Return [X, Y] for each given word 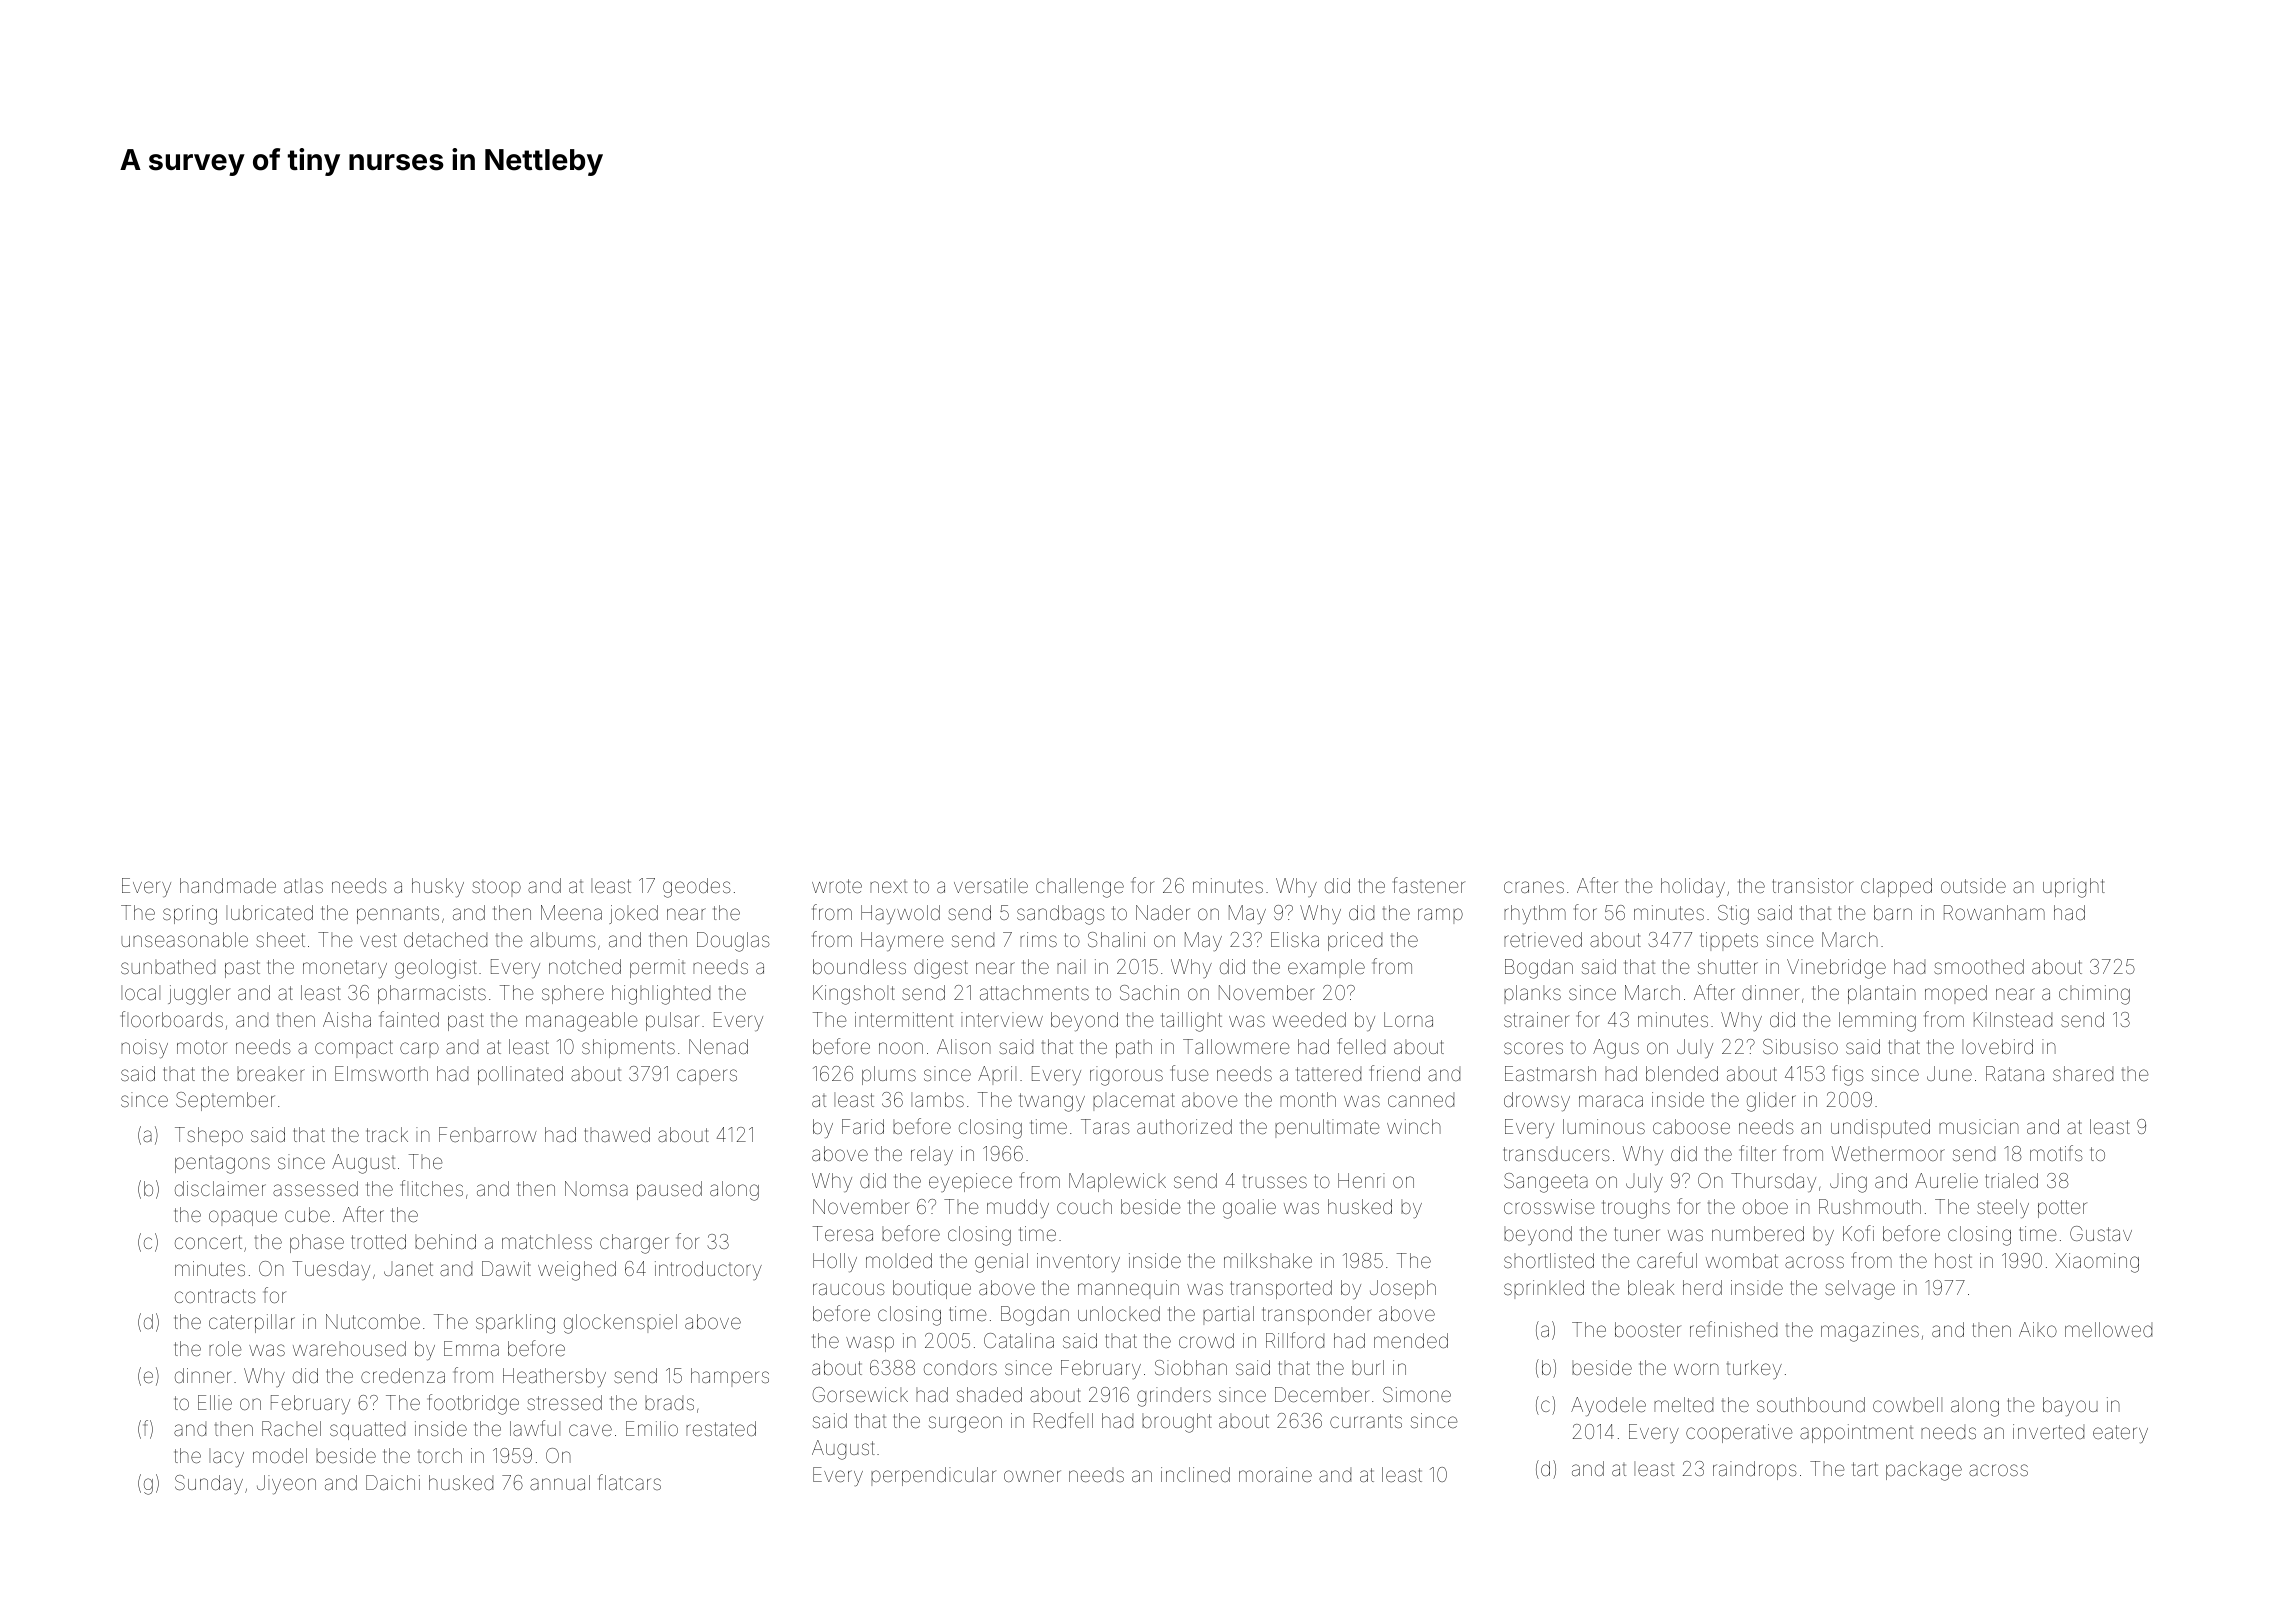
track [387, 1134]
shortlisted [1549, 1260]
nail [1071, 966]
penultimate [1327, 1128]
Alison [964, 1046]
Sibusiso [1800, 1046]
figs [1849, 1075]
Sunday [209, 1485]
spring [190, 915]
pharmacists [432, 994]
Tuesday [331, 1270]
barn [1893, 912]
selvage [1860, 1290]
